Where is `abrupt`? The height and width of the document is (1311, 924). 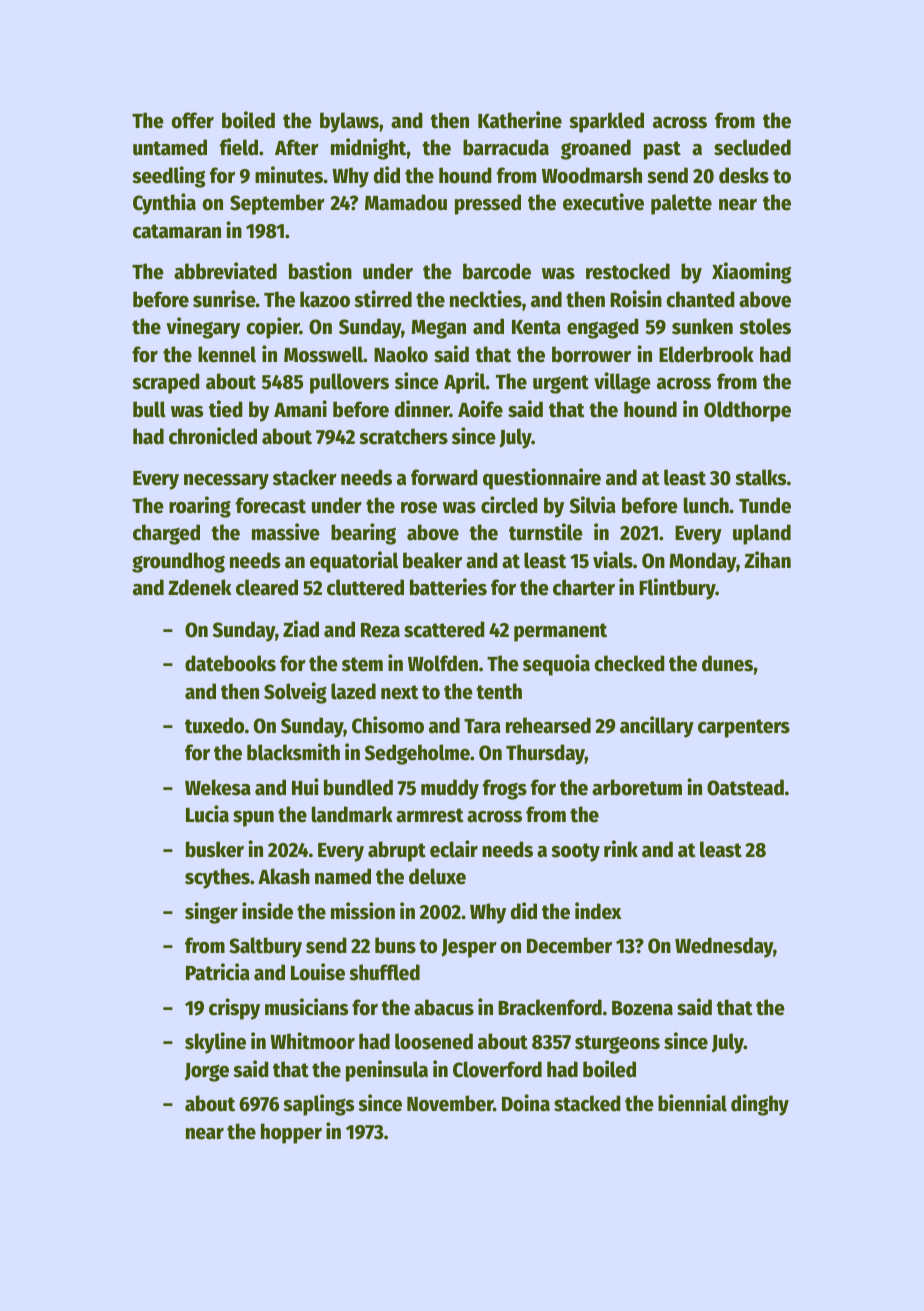
abrupt is located at coordinates (397, 851).
